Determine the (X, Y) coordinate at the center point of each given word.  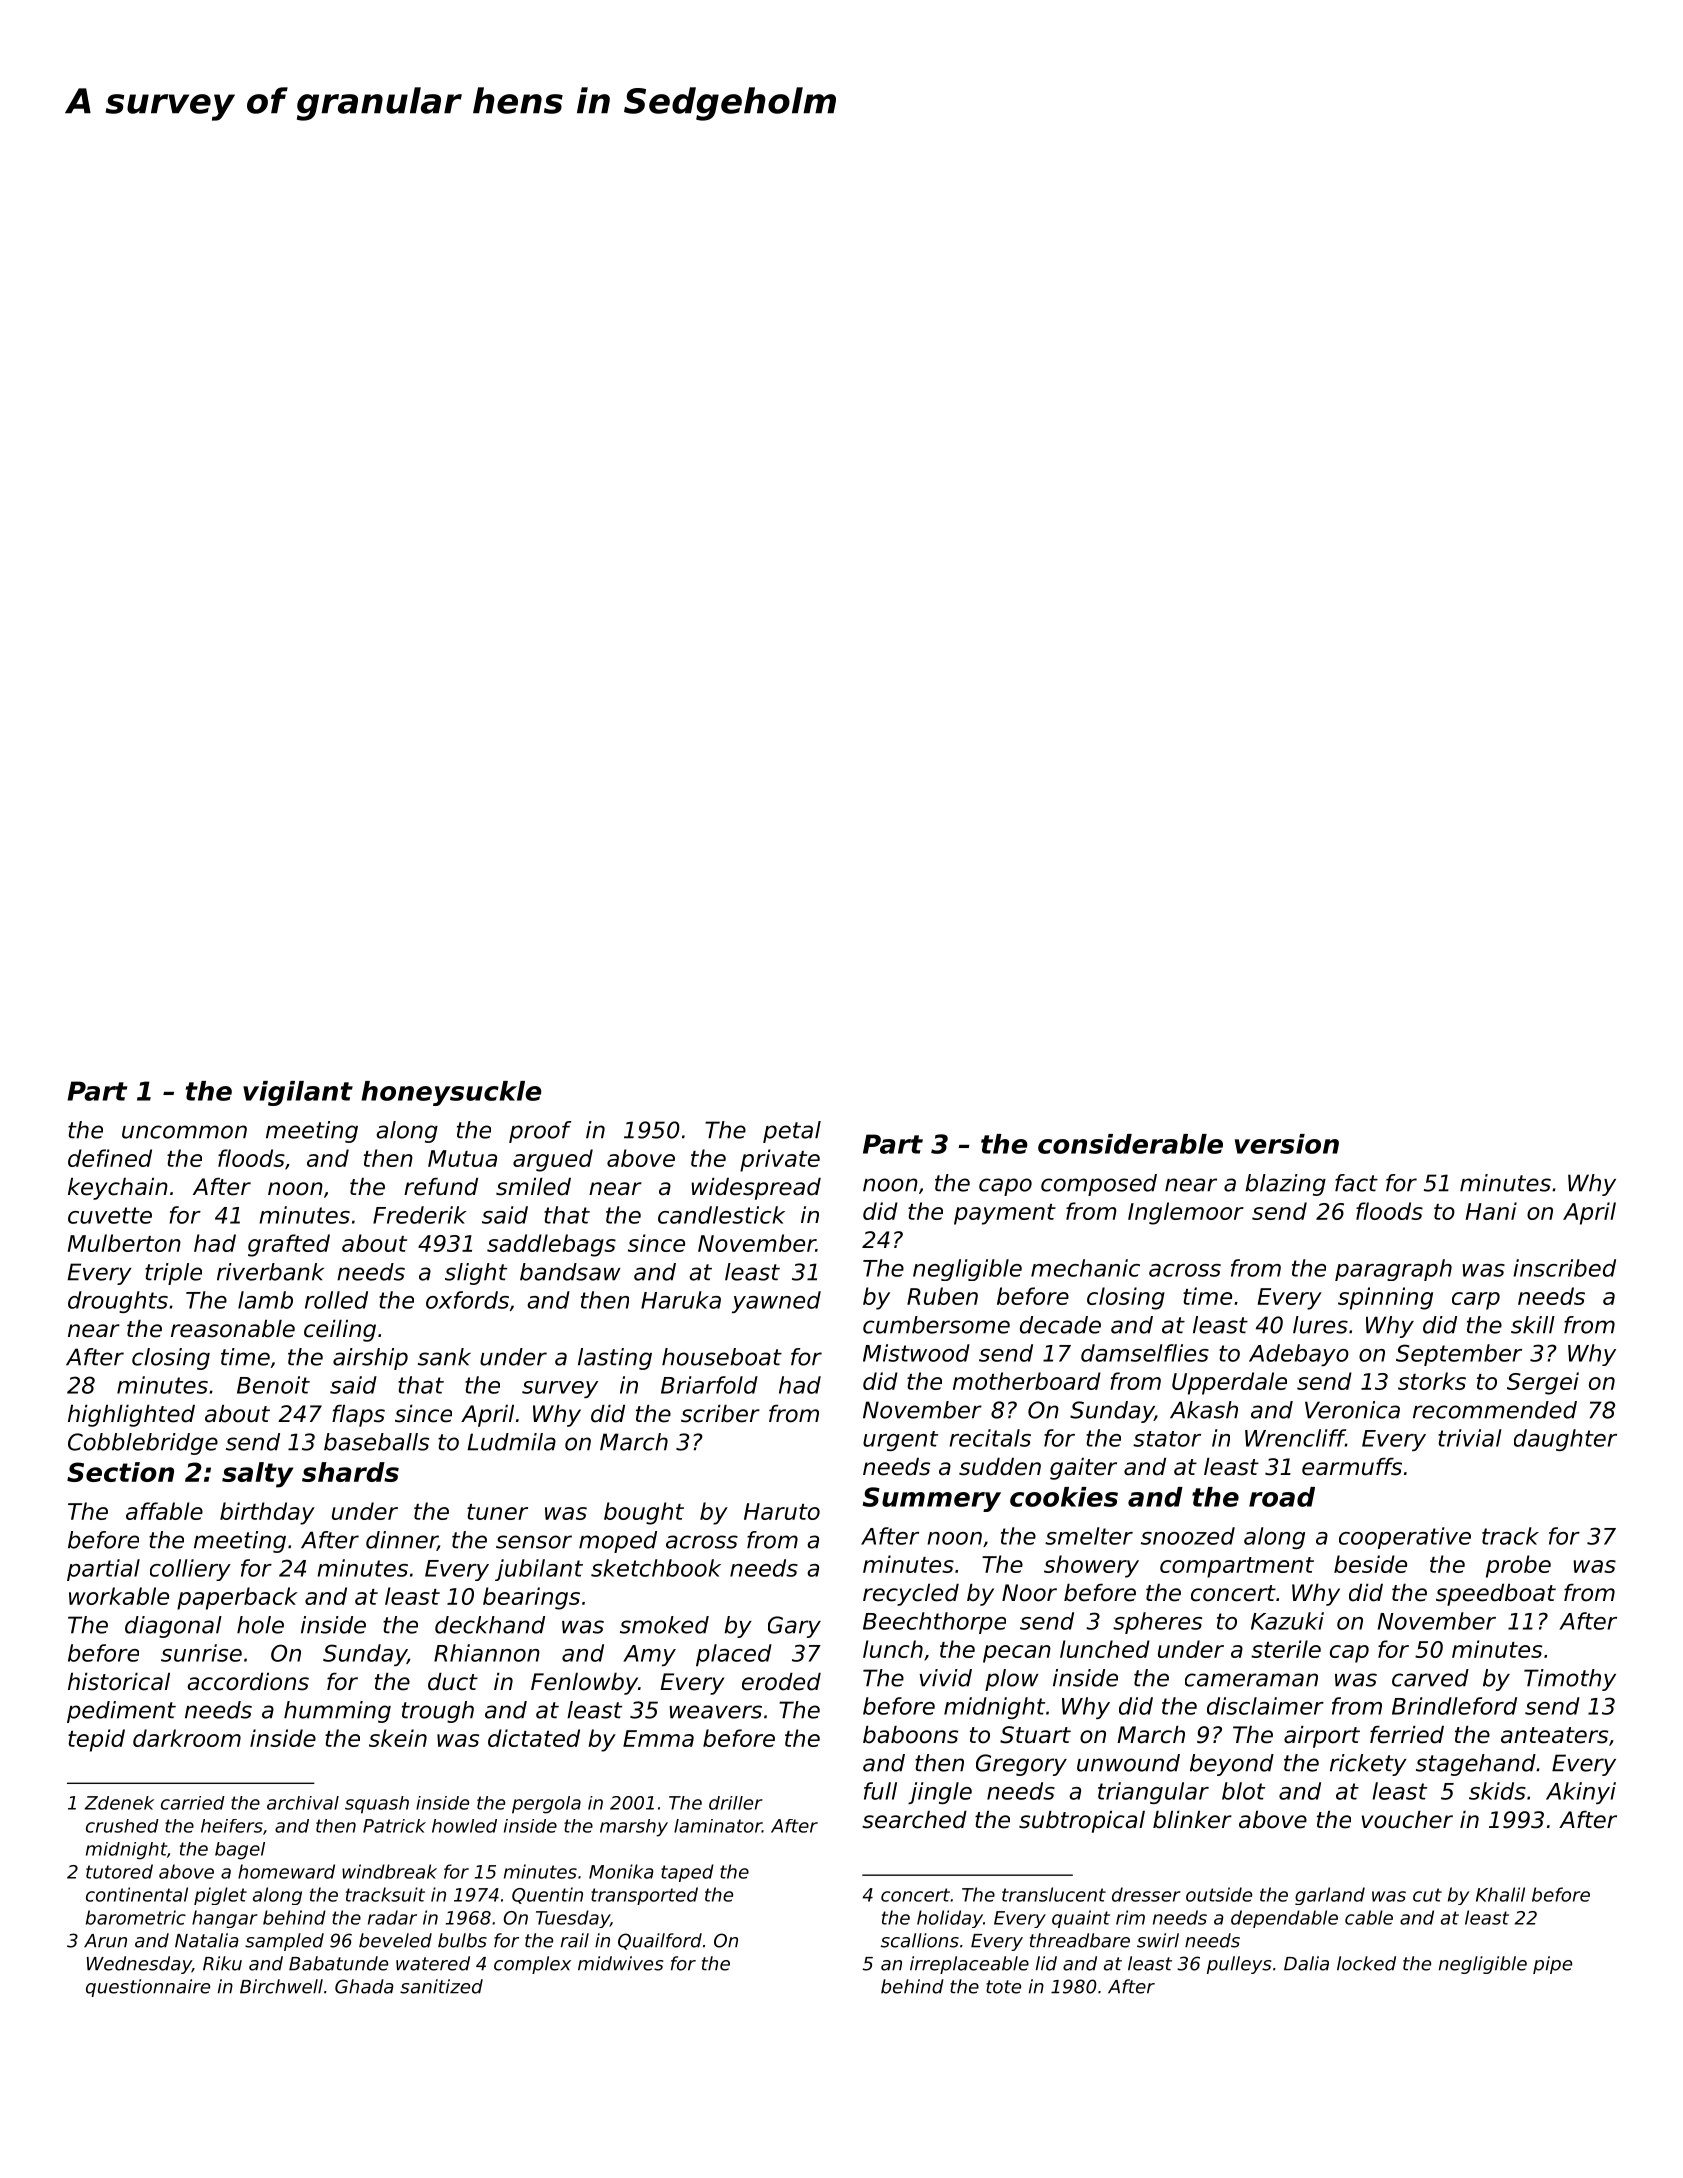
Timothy (1570, 1680)
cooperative (1405, 1538)
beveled (395, 1940)
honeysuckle (451, 1093)
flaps (358, 1416)
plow (1012, 1680)
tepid (96, 1740)
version (1287, 1144)
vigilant (298, 1093)
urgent (900, 1441)
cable (1369, 1917)
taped (687, 1873)
